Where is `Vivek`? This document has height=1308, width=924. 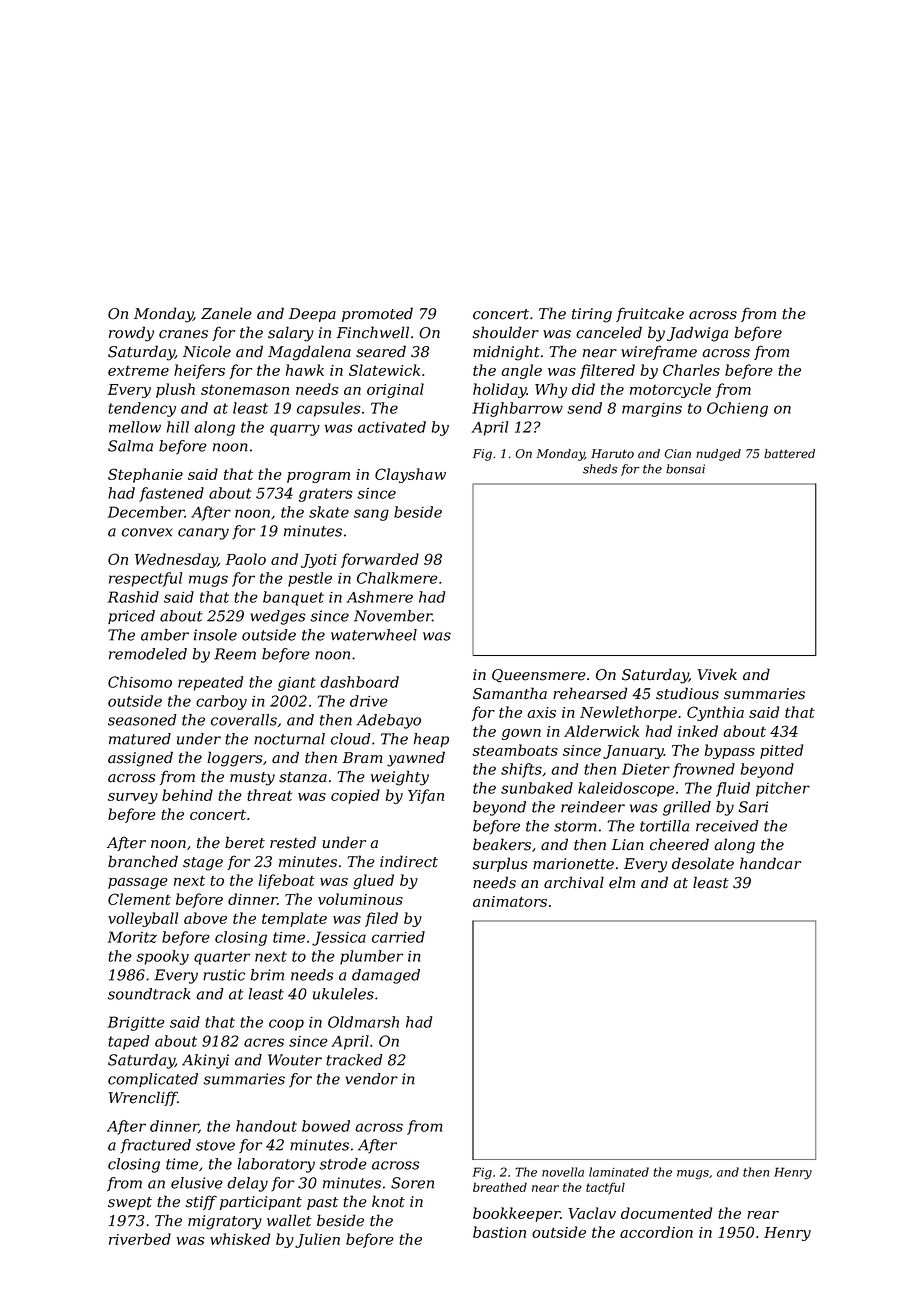 Vivek is located at coordinates (717, 674).
